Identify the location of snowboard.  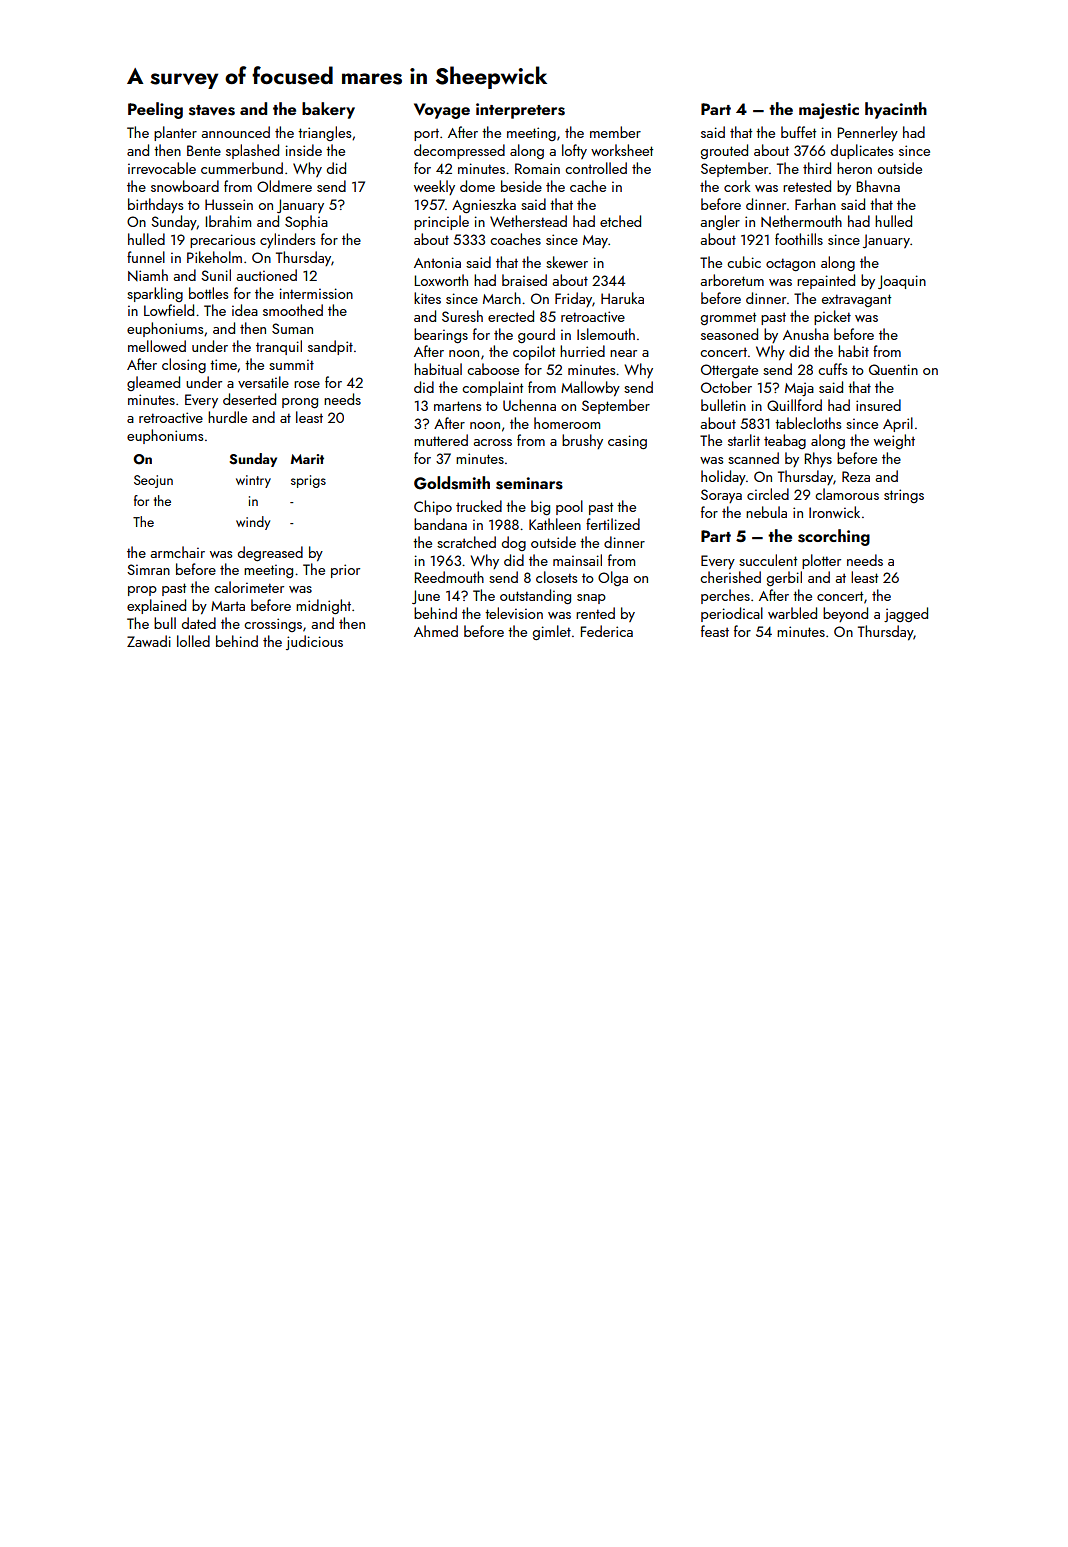
(185, 186).
